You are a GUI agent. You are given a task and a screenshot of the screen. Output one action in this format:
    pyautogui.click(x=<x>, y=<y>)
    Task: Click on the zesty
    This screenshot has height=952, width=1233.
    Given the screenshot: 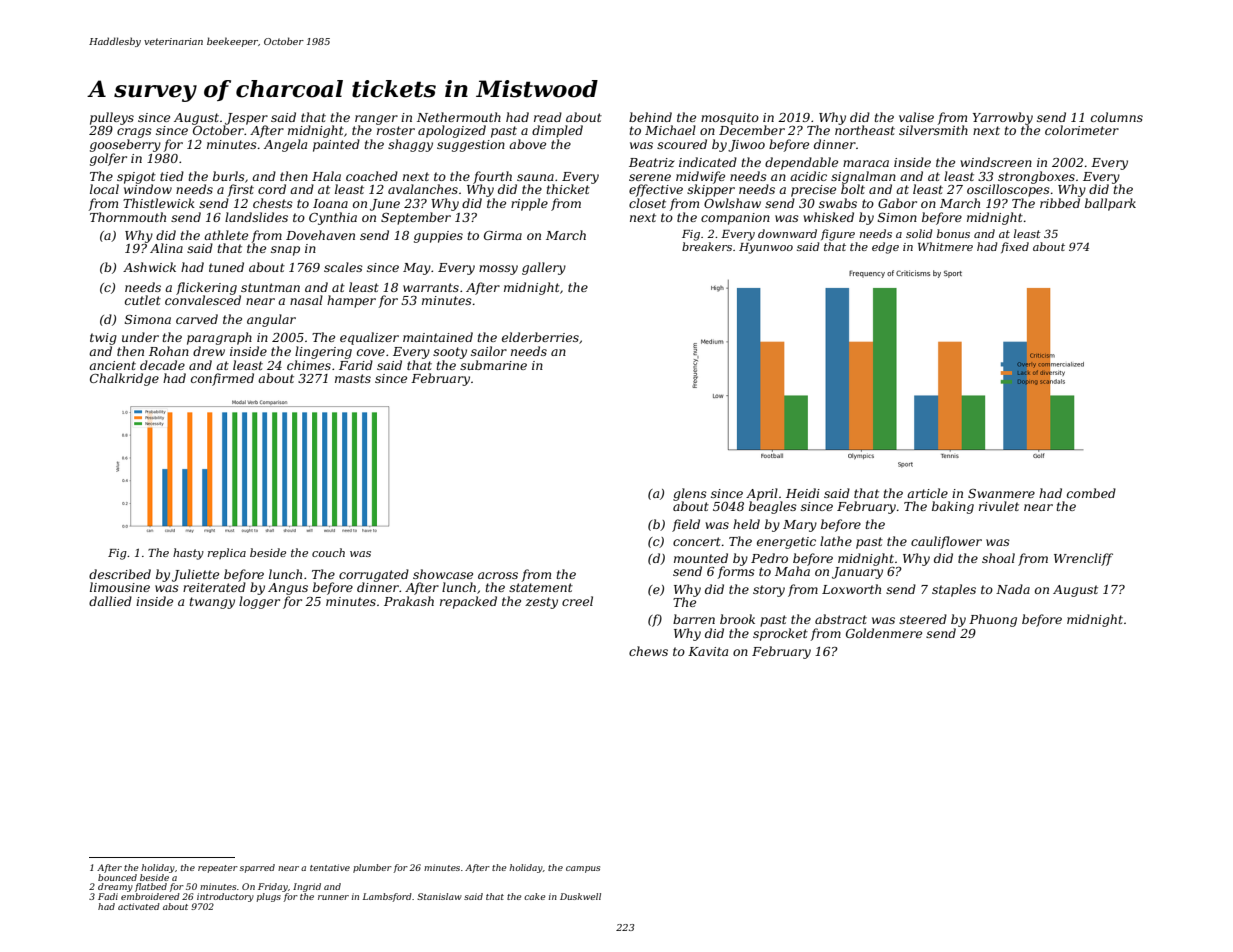 What is the action you would take?
    pyautogui.click(x=541, y=603)
